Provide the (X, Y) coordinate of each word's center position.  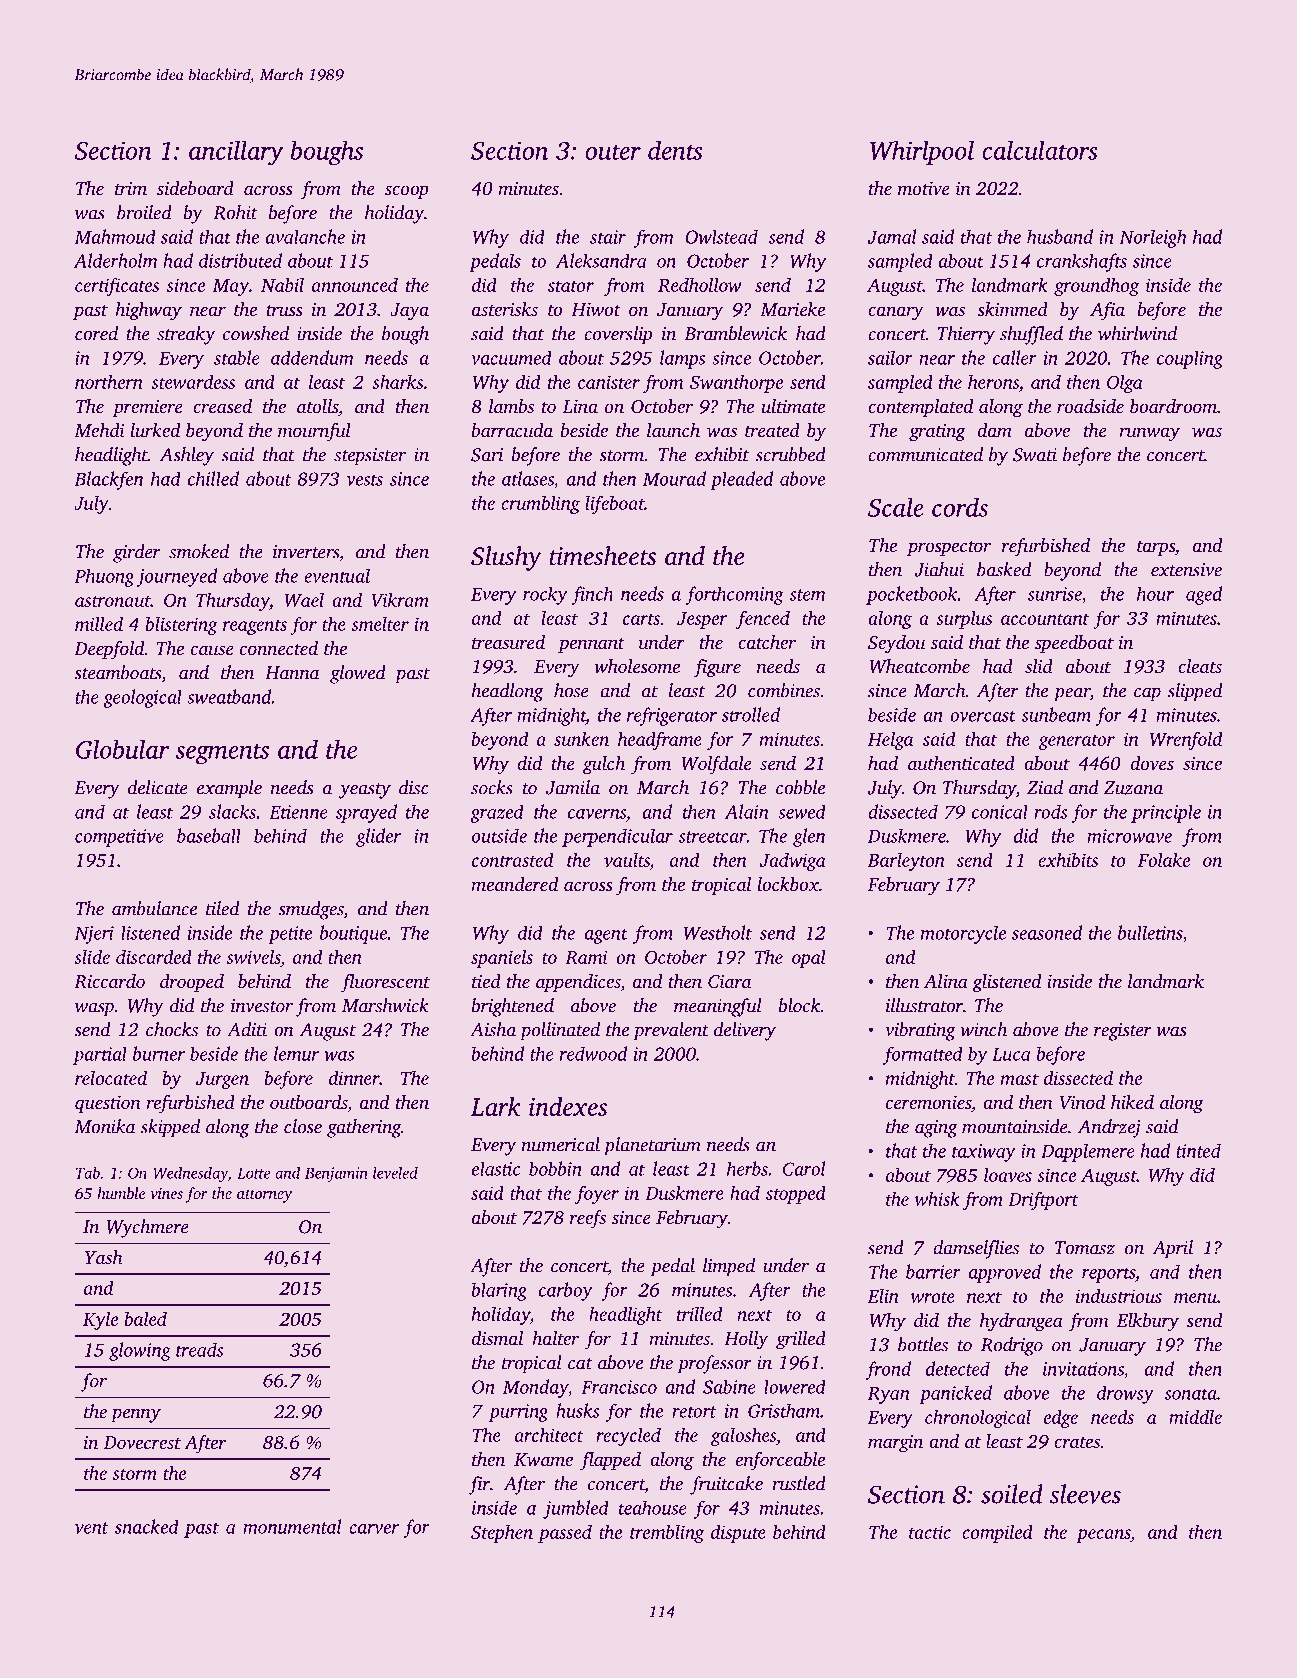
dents (675, 150)
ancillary (236, 152)
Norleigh (1153, 238)
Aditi (247, 1029)
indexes (568, 1106)
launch (673, 430)
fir (479, 1485)
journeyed (177, 577)
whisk (937, 1198)
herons (993, 382)
